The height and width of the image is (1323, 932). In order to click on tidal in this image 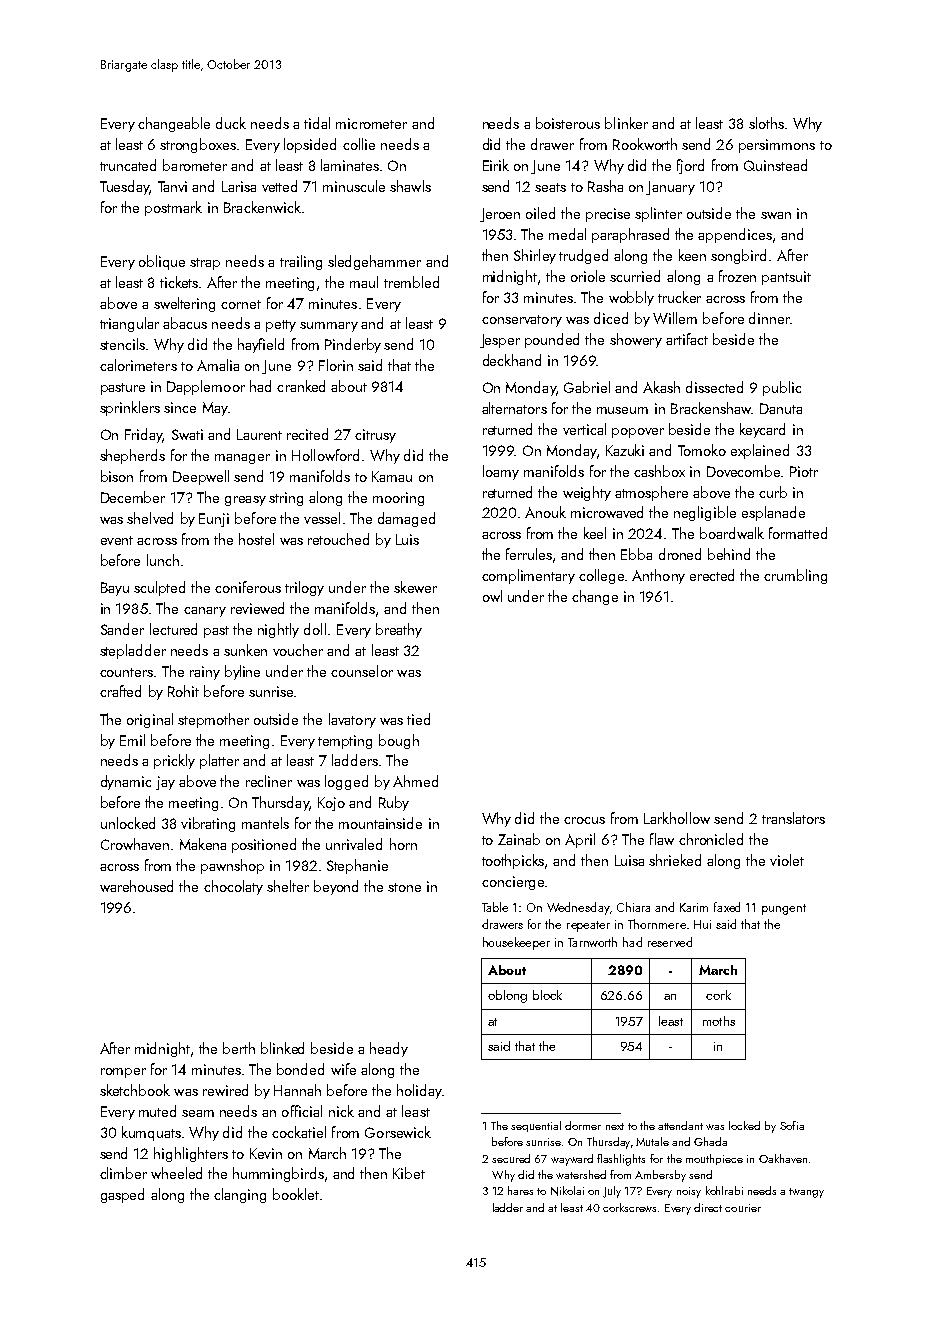, I will do `click(317, 123)`.
